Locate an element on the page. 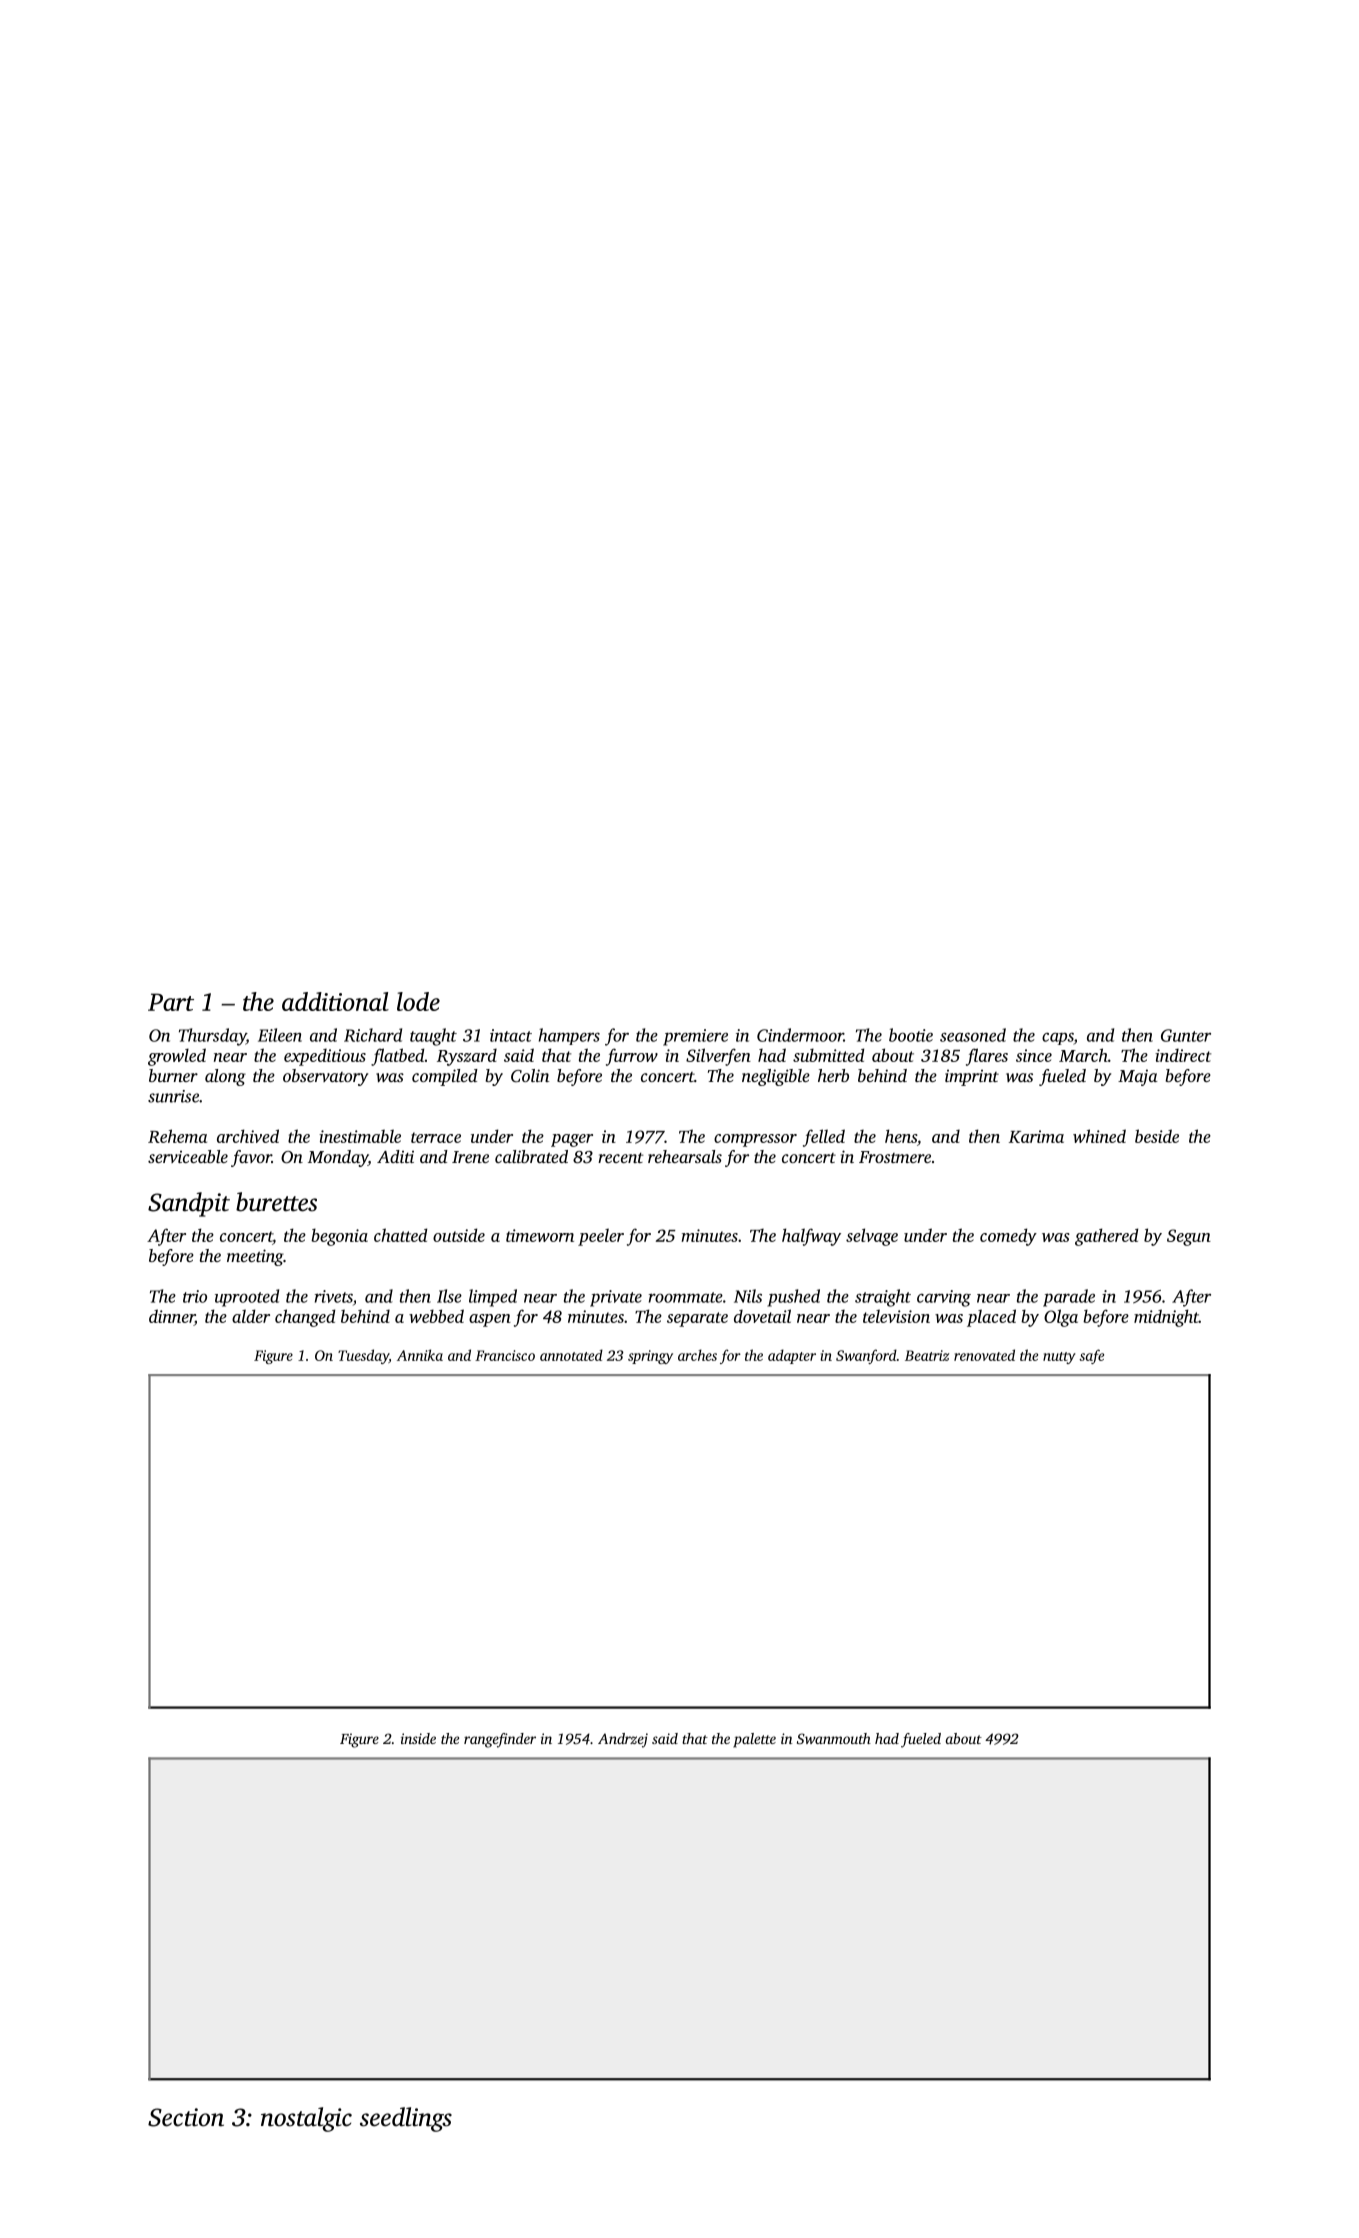  seedlings is located at coordinates (406, 2119).
